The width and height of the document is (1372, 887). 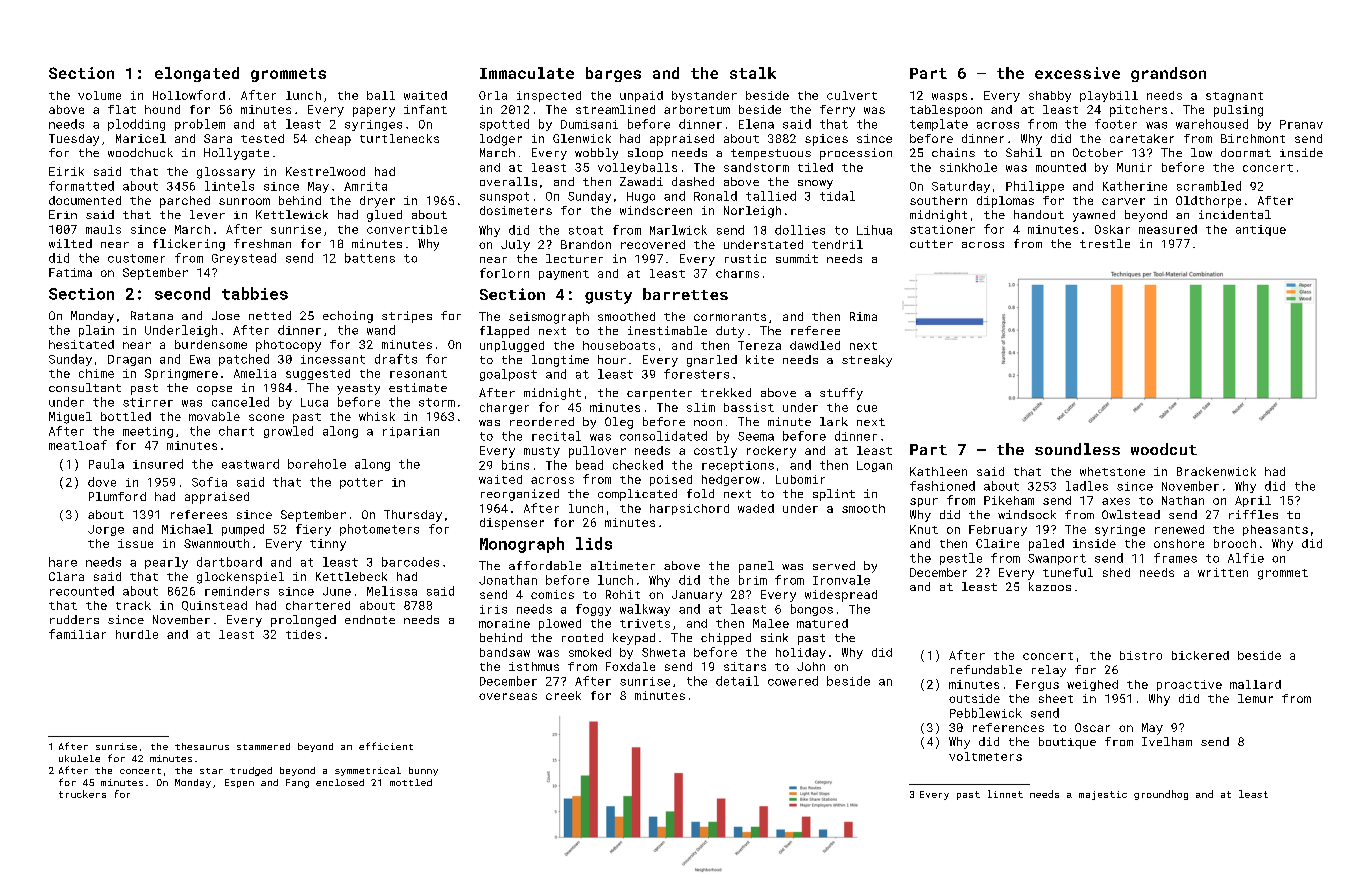 What do you see at coordinates (563, 695) in the document?
I see `creek` at bounding box center [563, 695].
